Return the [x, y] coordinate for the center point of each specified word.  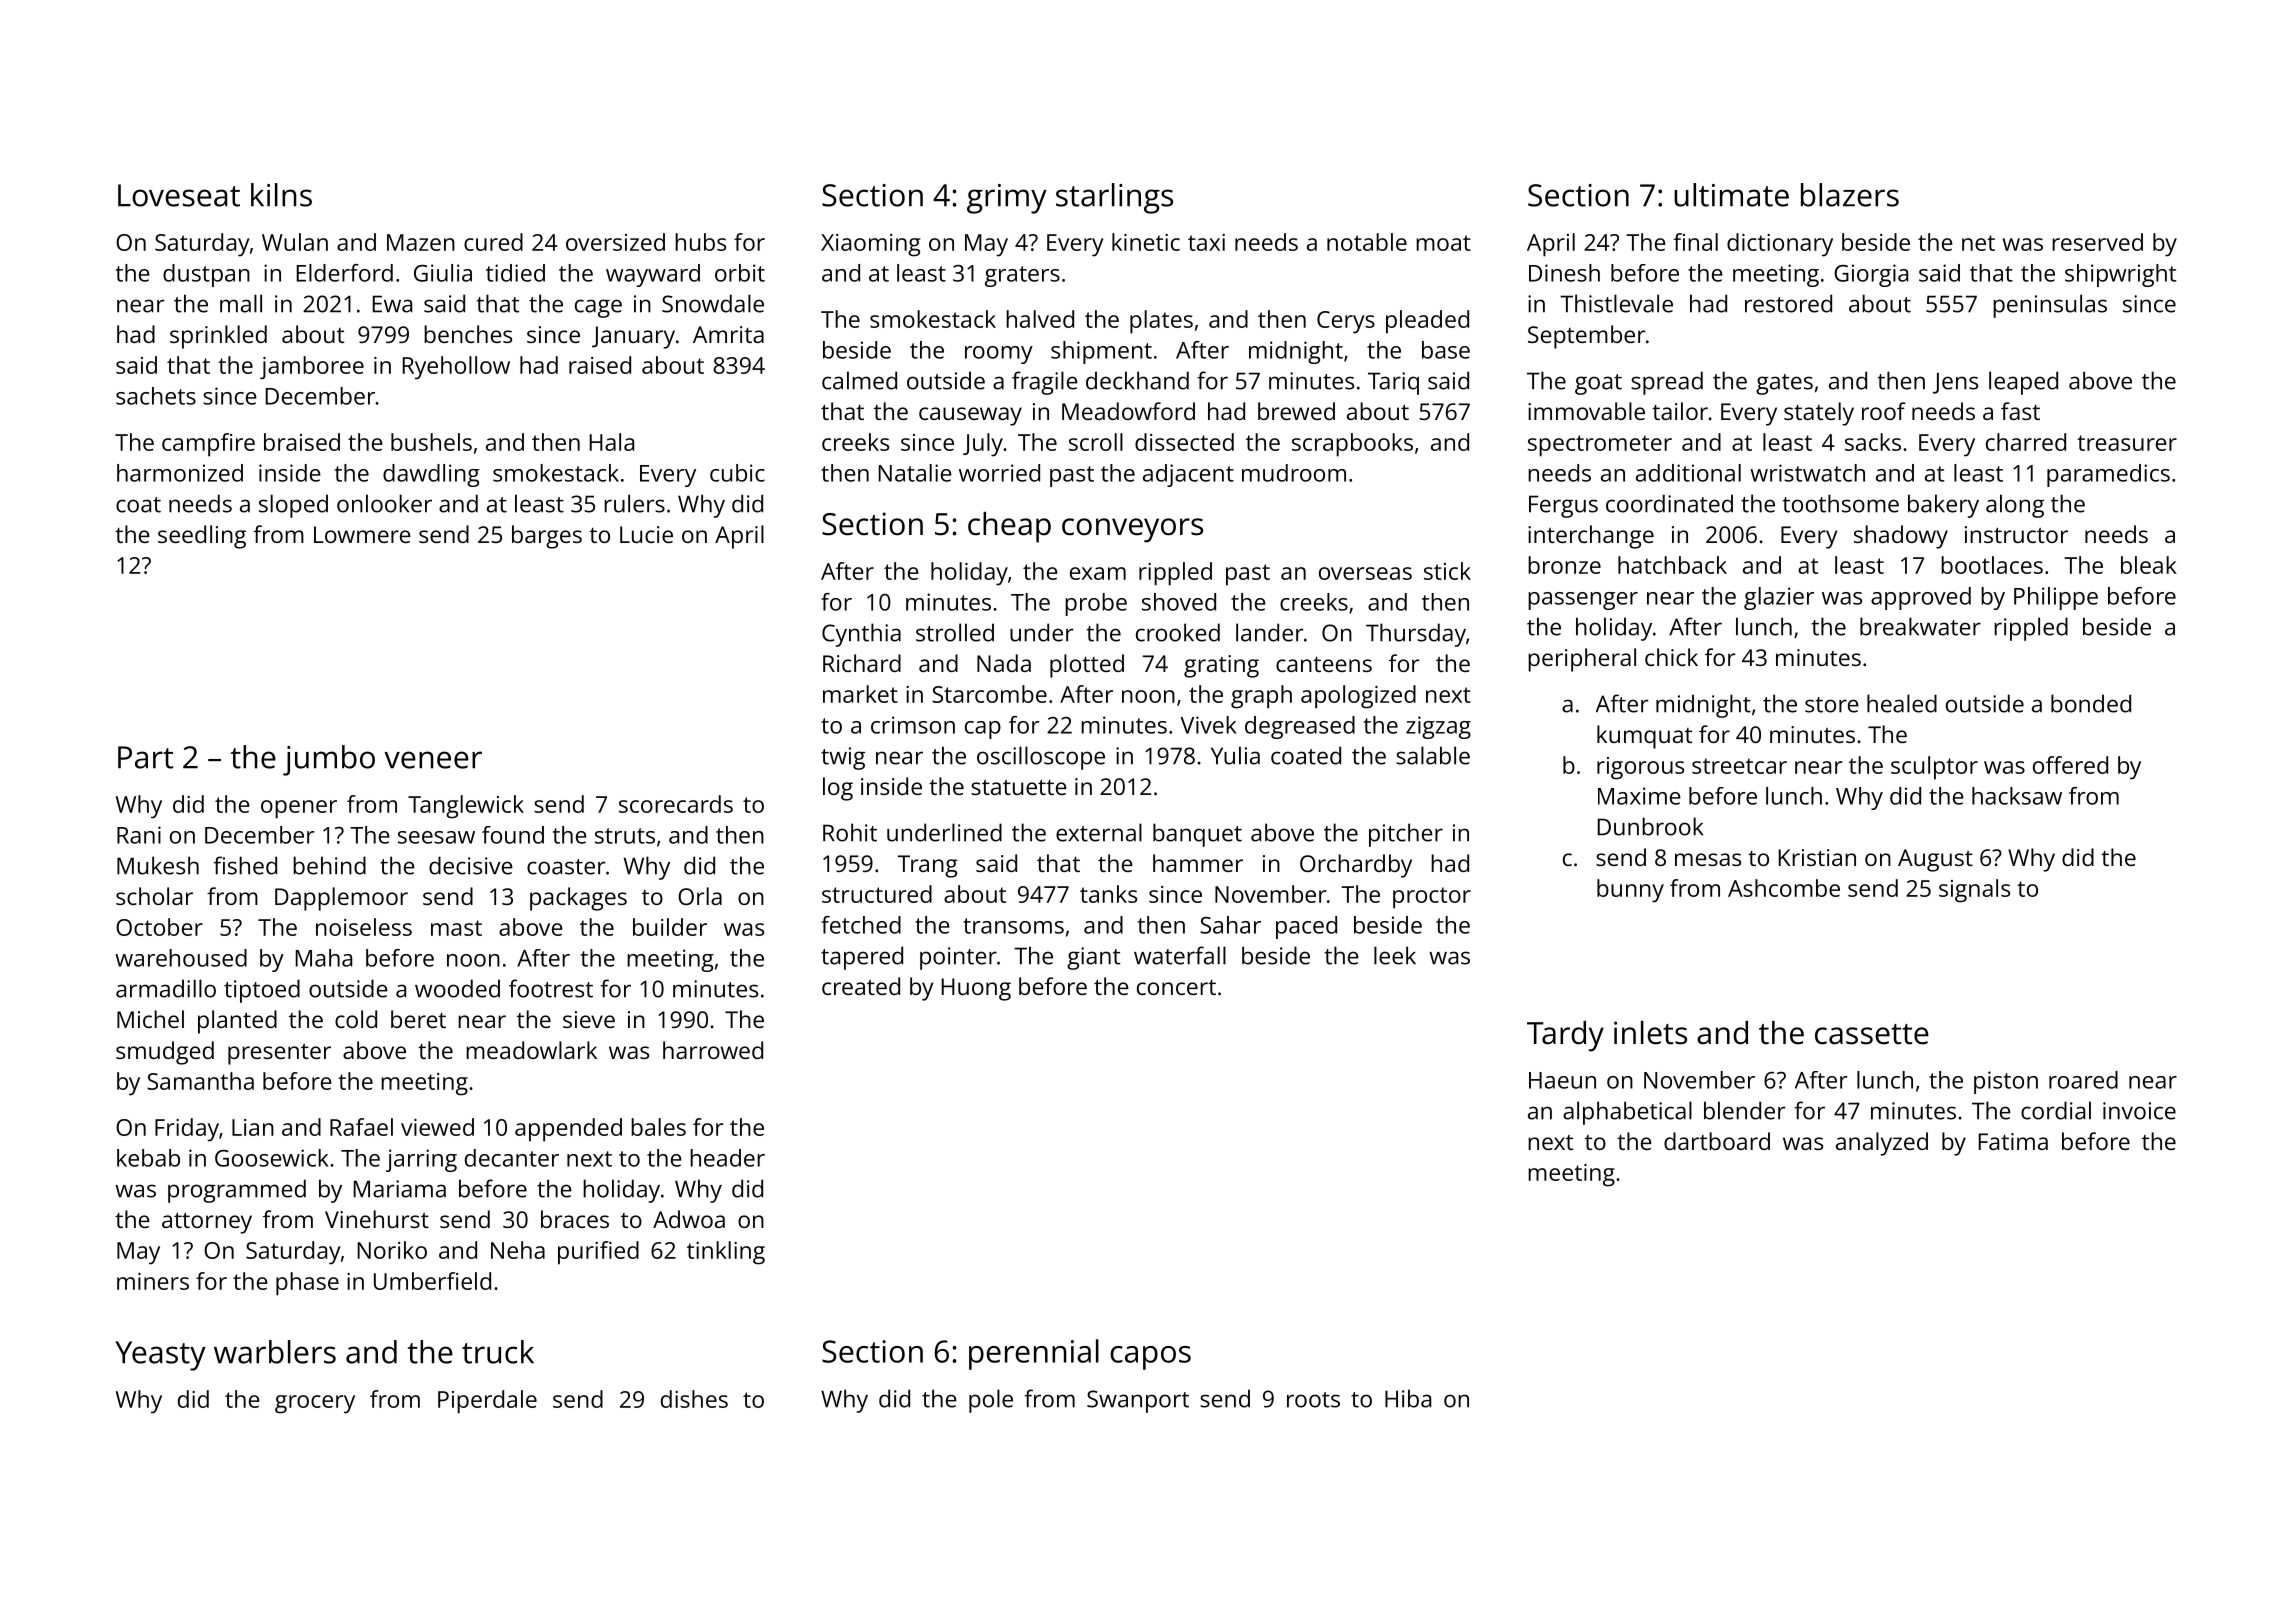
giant [1093, 958]
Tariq [1393, 383]
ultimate [1731, 195]
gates [1784, 384]
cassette [1872, 1034]
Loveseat [179, 195]
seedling [202, 537]
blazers [1850, 195]
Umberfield [432, 1281]
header [727, 1158]
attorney [207, 1223]
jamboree [312, 368]
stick [1447, 571]
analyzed [1882, 1144]
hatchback [1672, 565]
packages [578, 899]
